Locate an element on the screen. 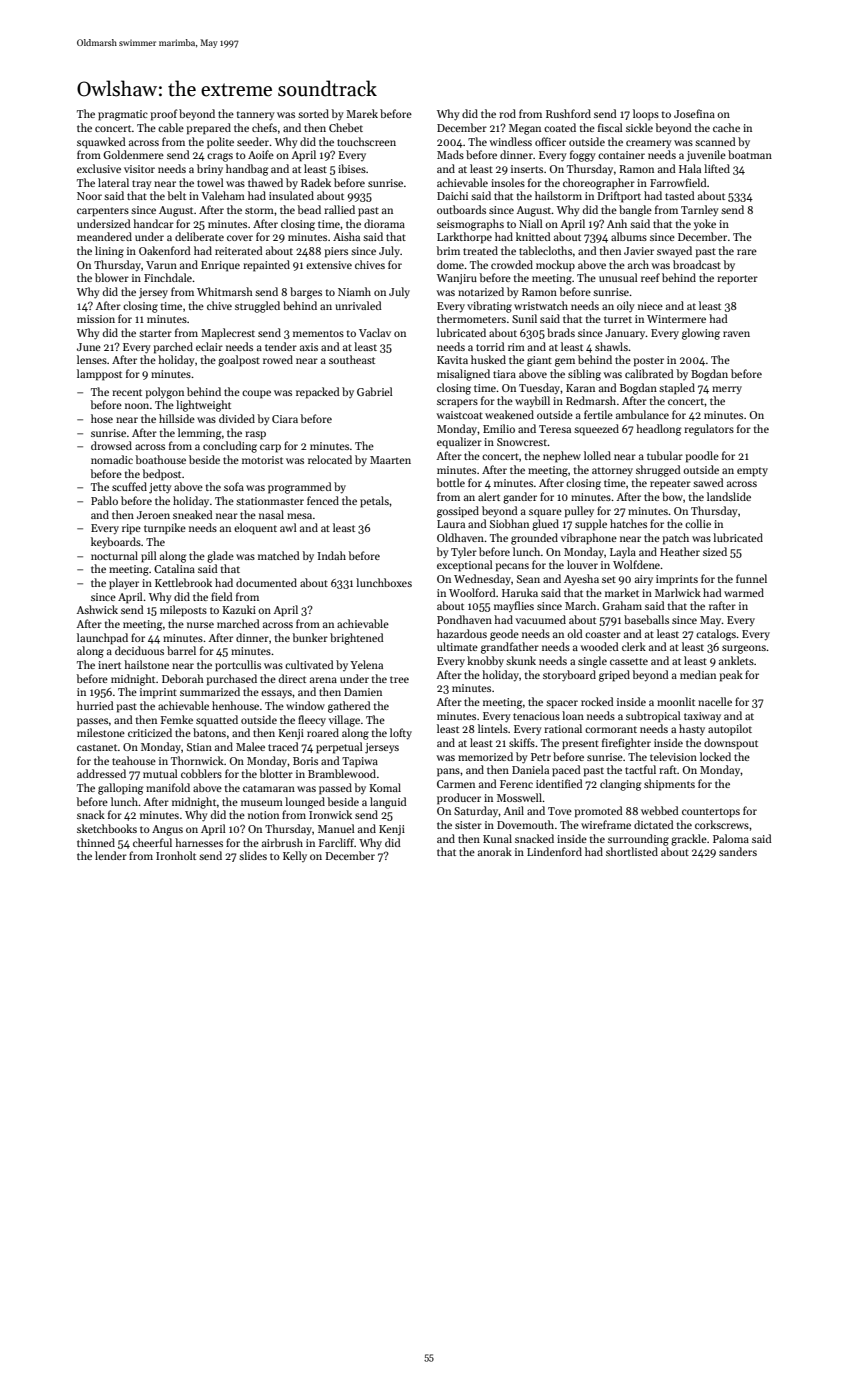 The image size is (849, 1400). Rushford is located at coordinates (568, 113).
